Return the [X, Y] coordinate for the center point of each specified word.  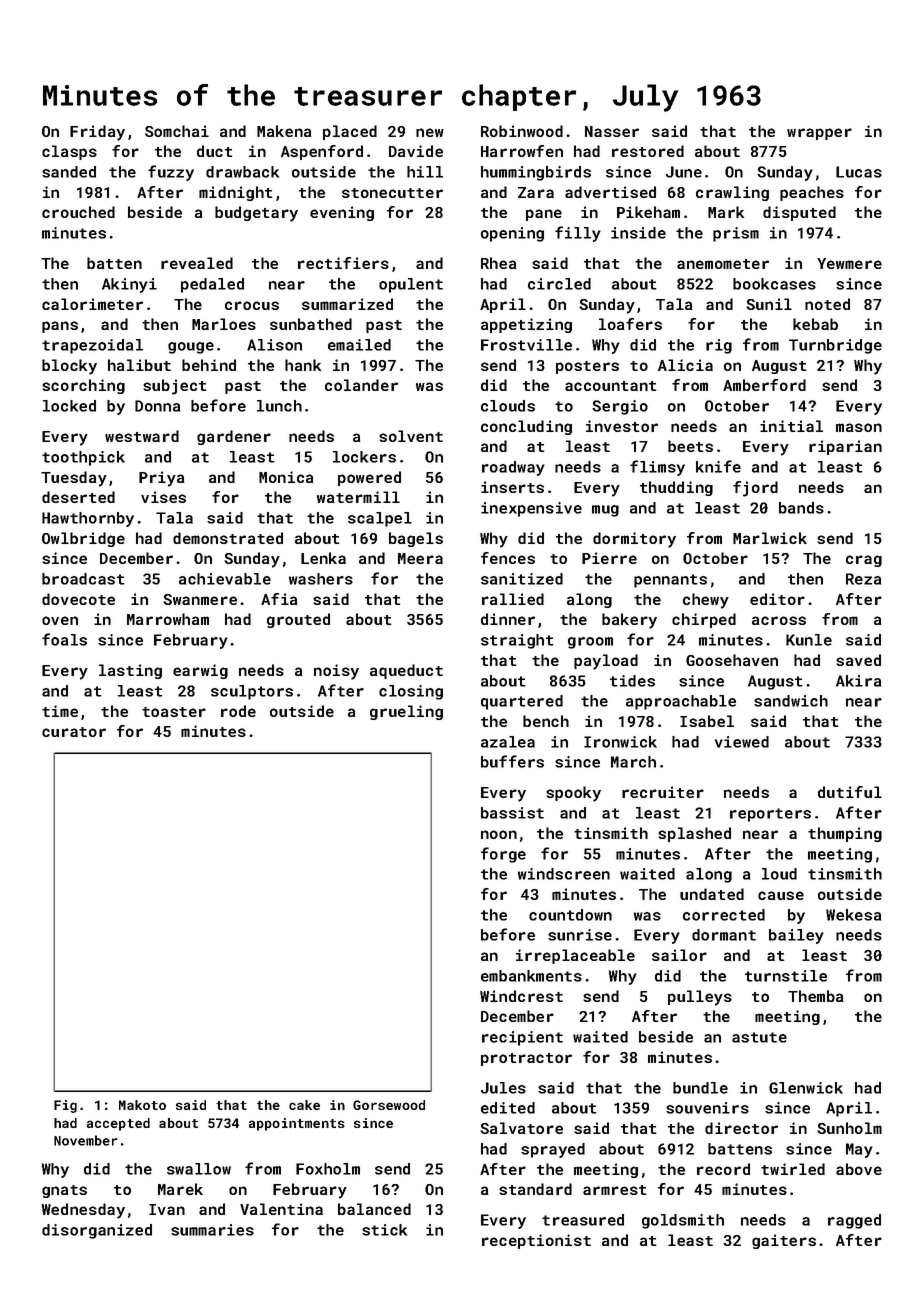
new [430, 132]
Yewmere [849, 263]
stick [384, 1230]
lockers [364, 457]
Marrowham [168, 619]
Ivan [167, 1209]
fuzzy [171, 173]
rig [719, 346]
